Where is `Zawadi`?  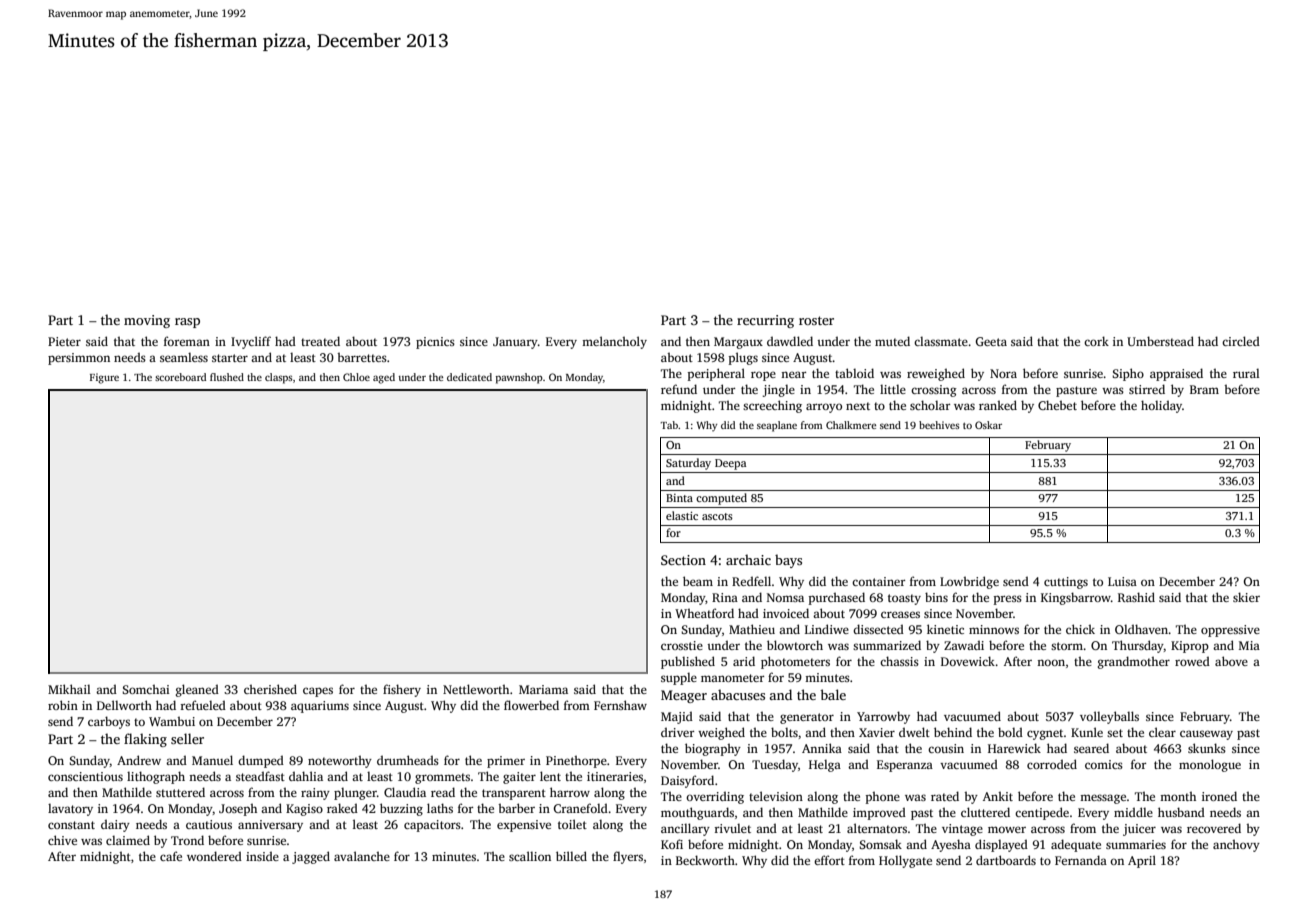 Zawadi is located at coordinates (964, 645).
